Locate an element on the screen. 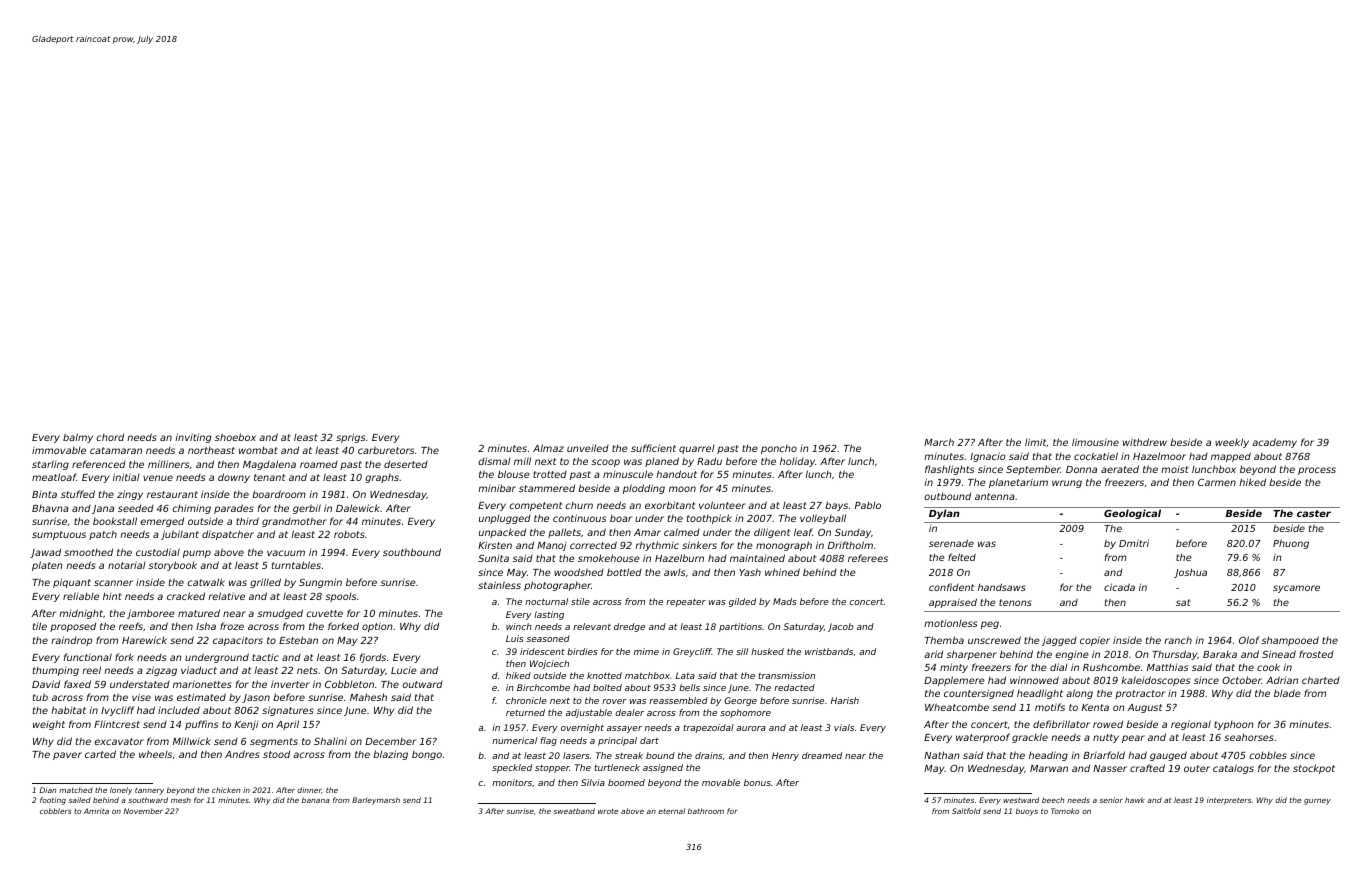  moist is located at coordinates (1175, 469).
